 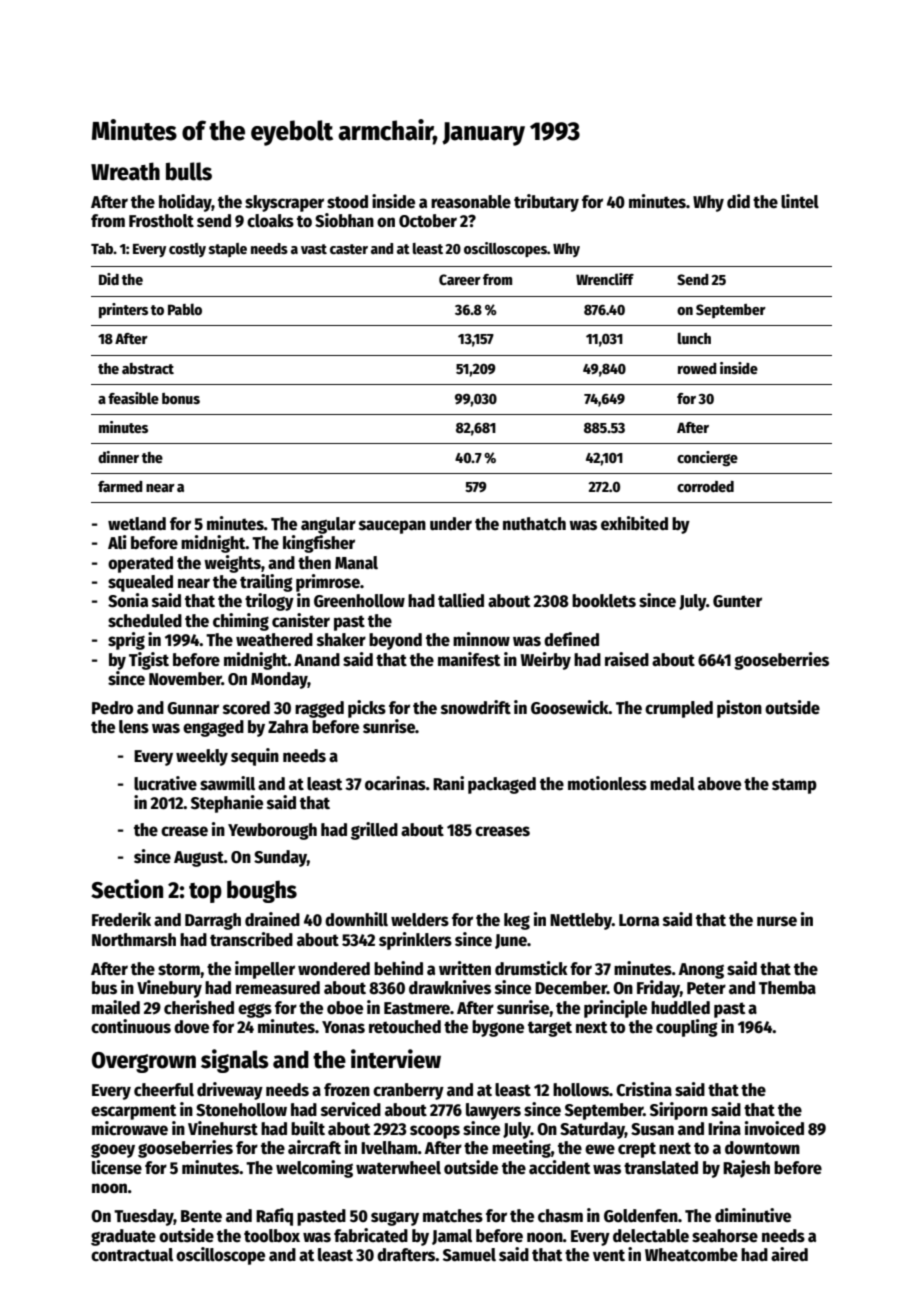 I want to click on above, so click(x=719, y=784).
